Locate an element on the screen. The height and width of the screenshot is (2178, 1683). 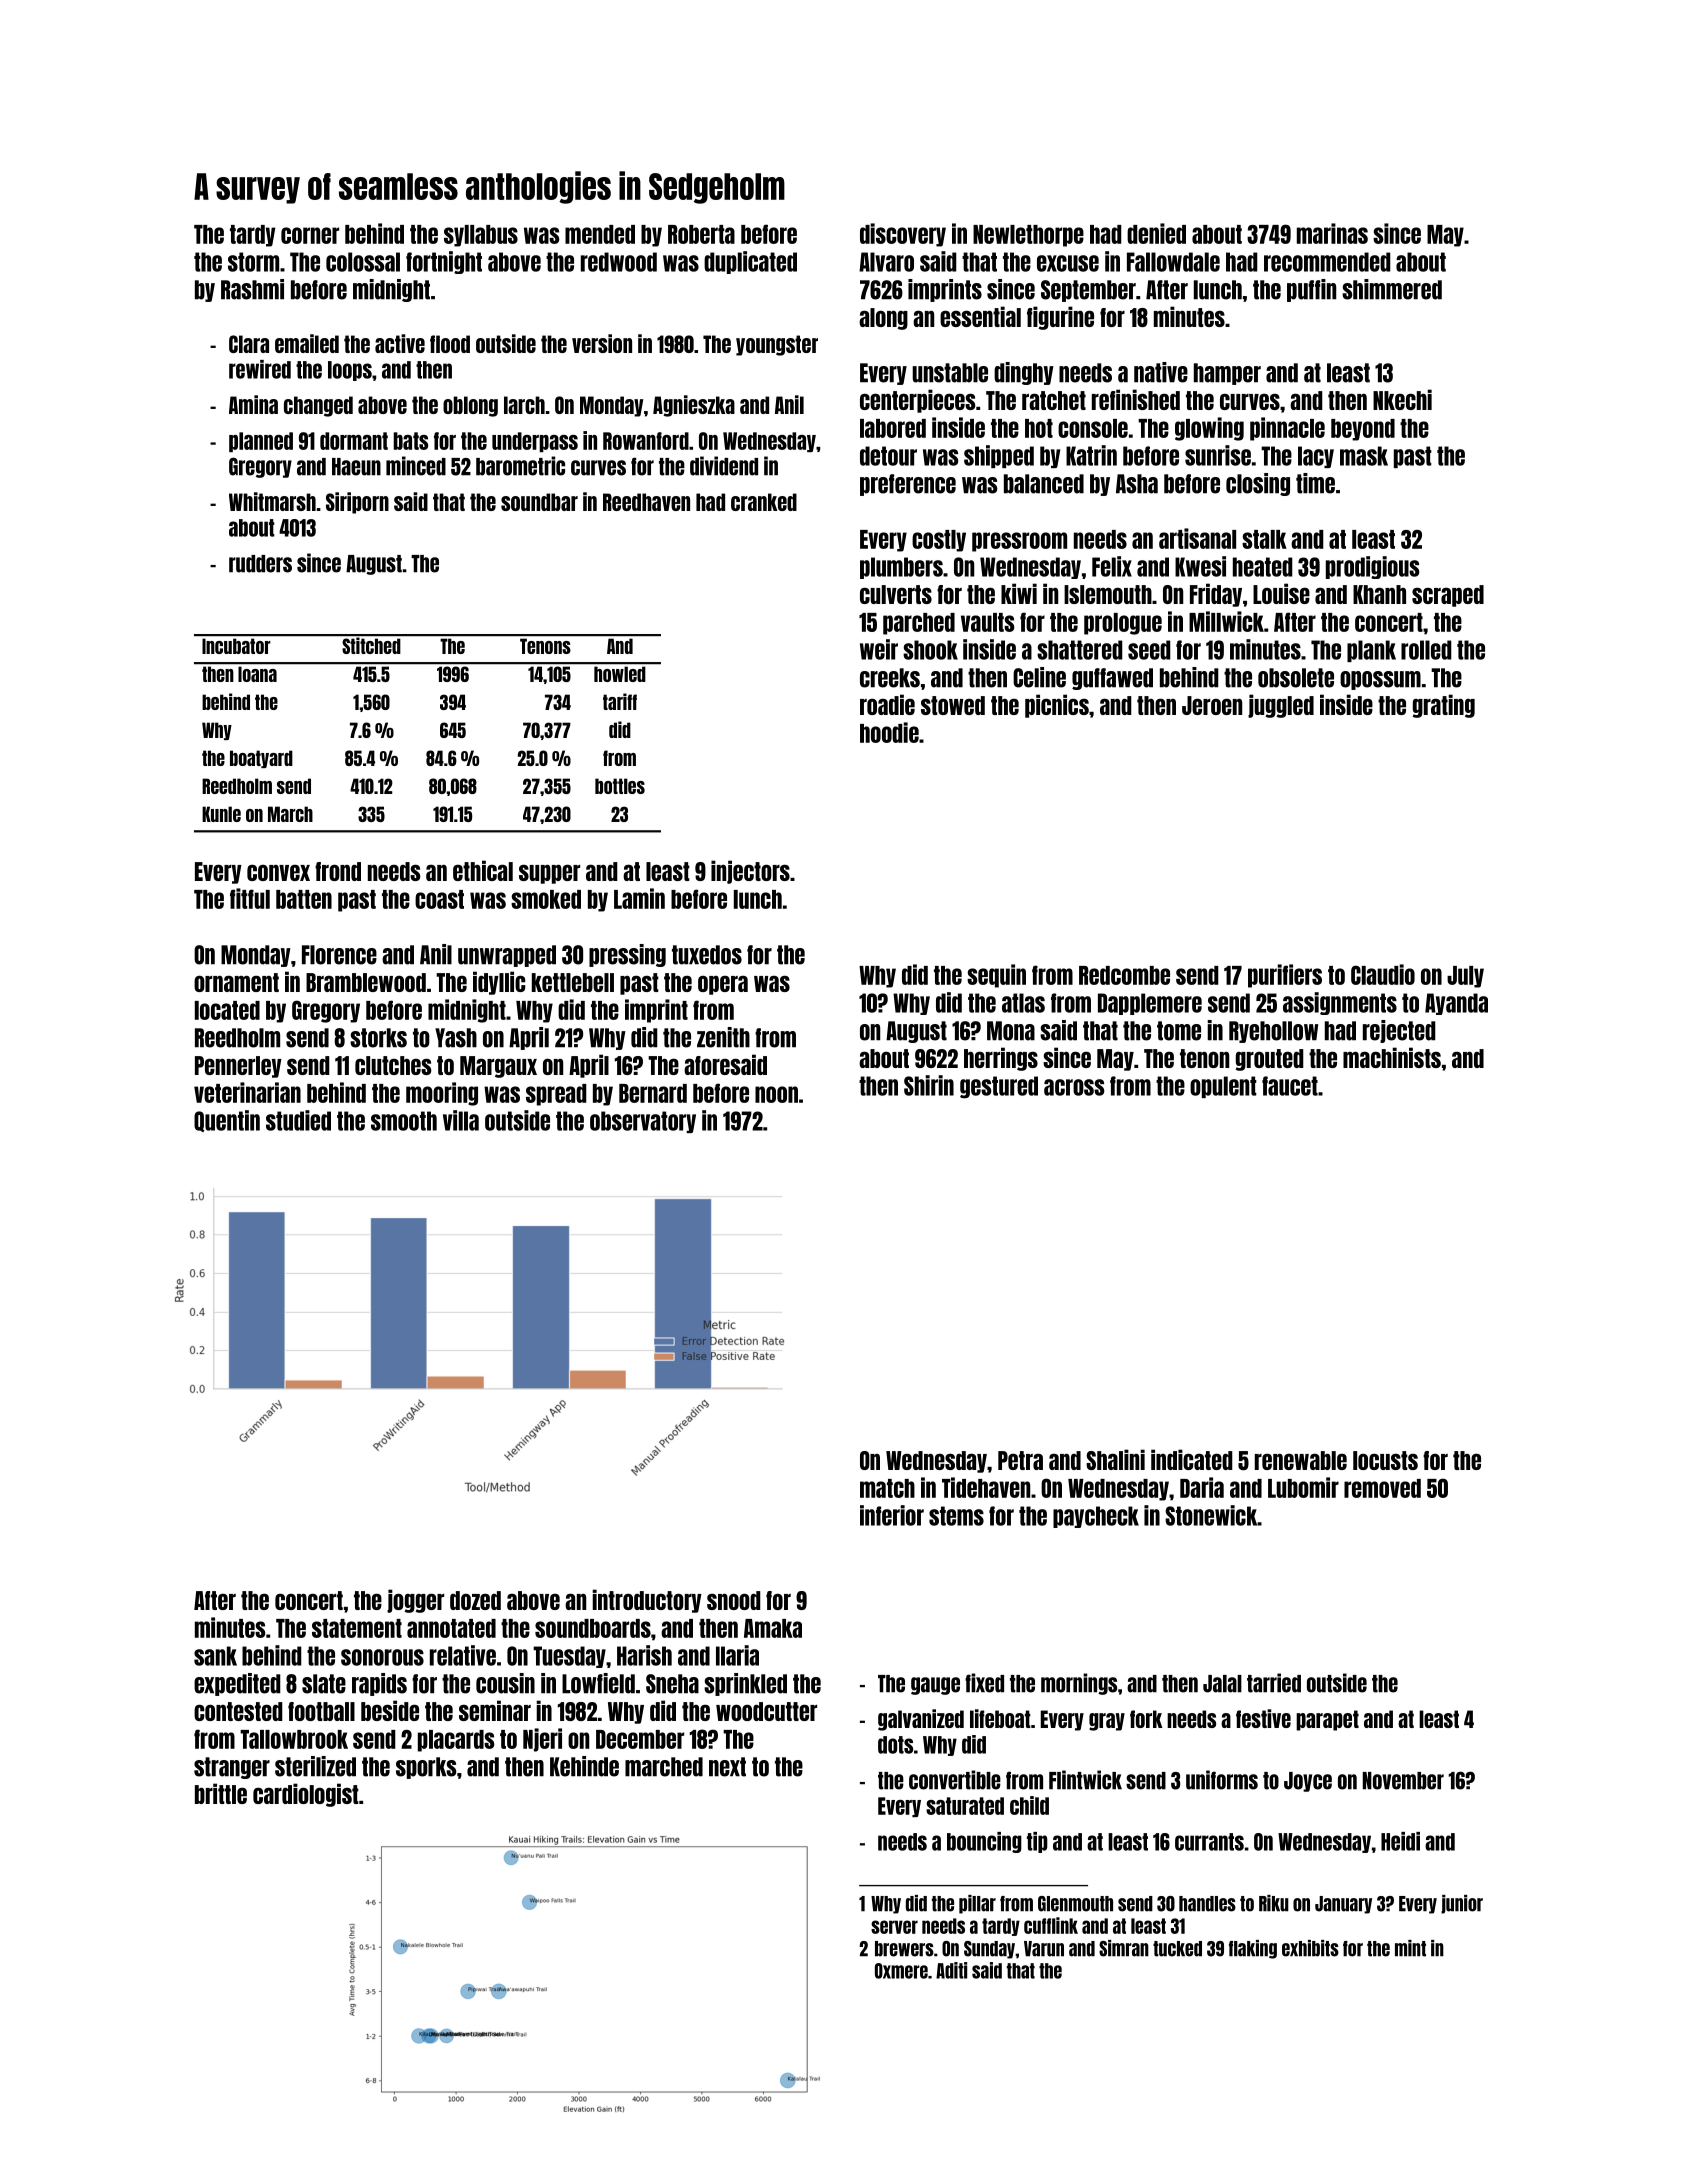
Kunle is located at coordinates (221, 814).
